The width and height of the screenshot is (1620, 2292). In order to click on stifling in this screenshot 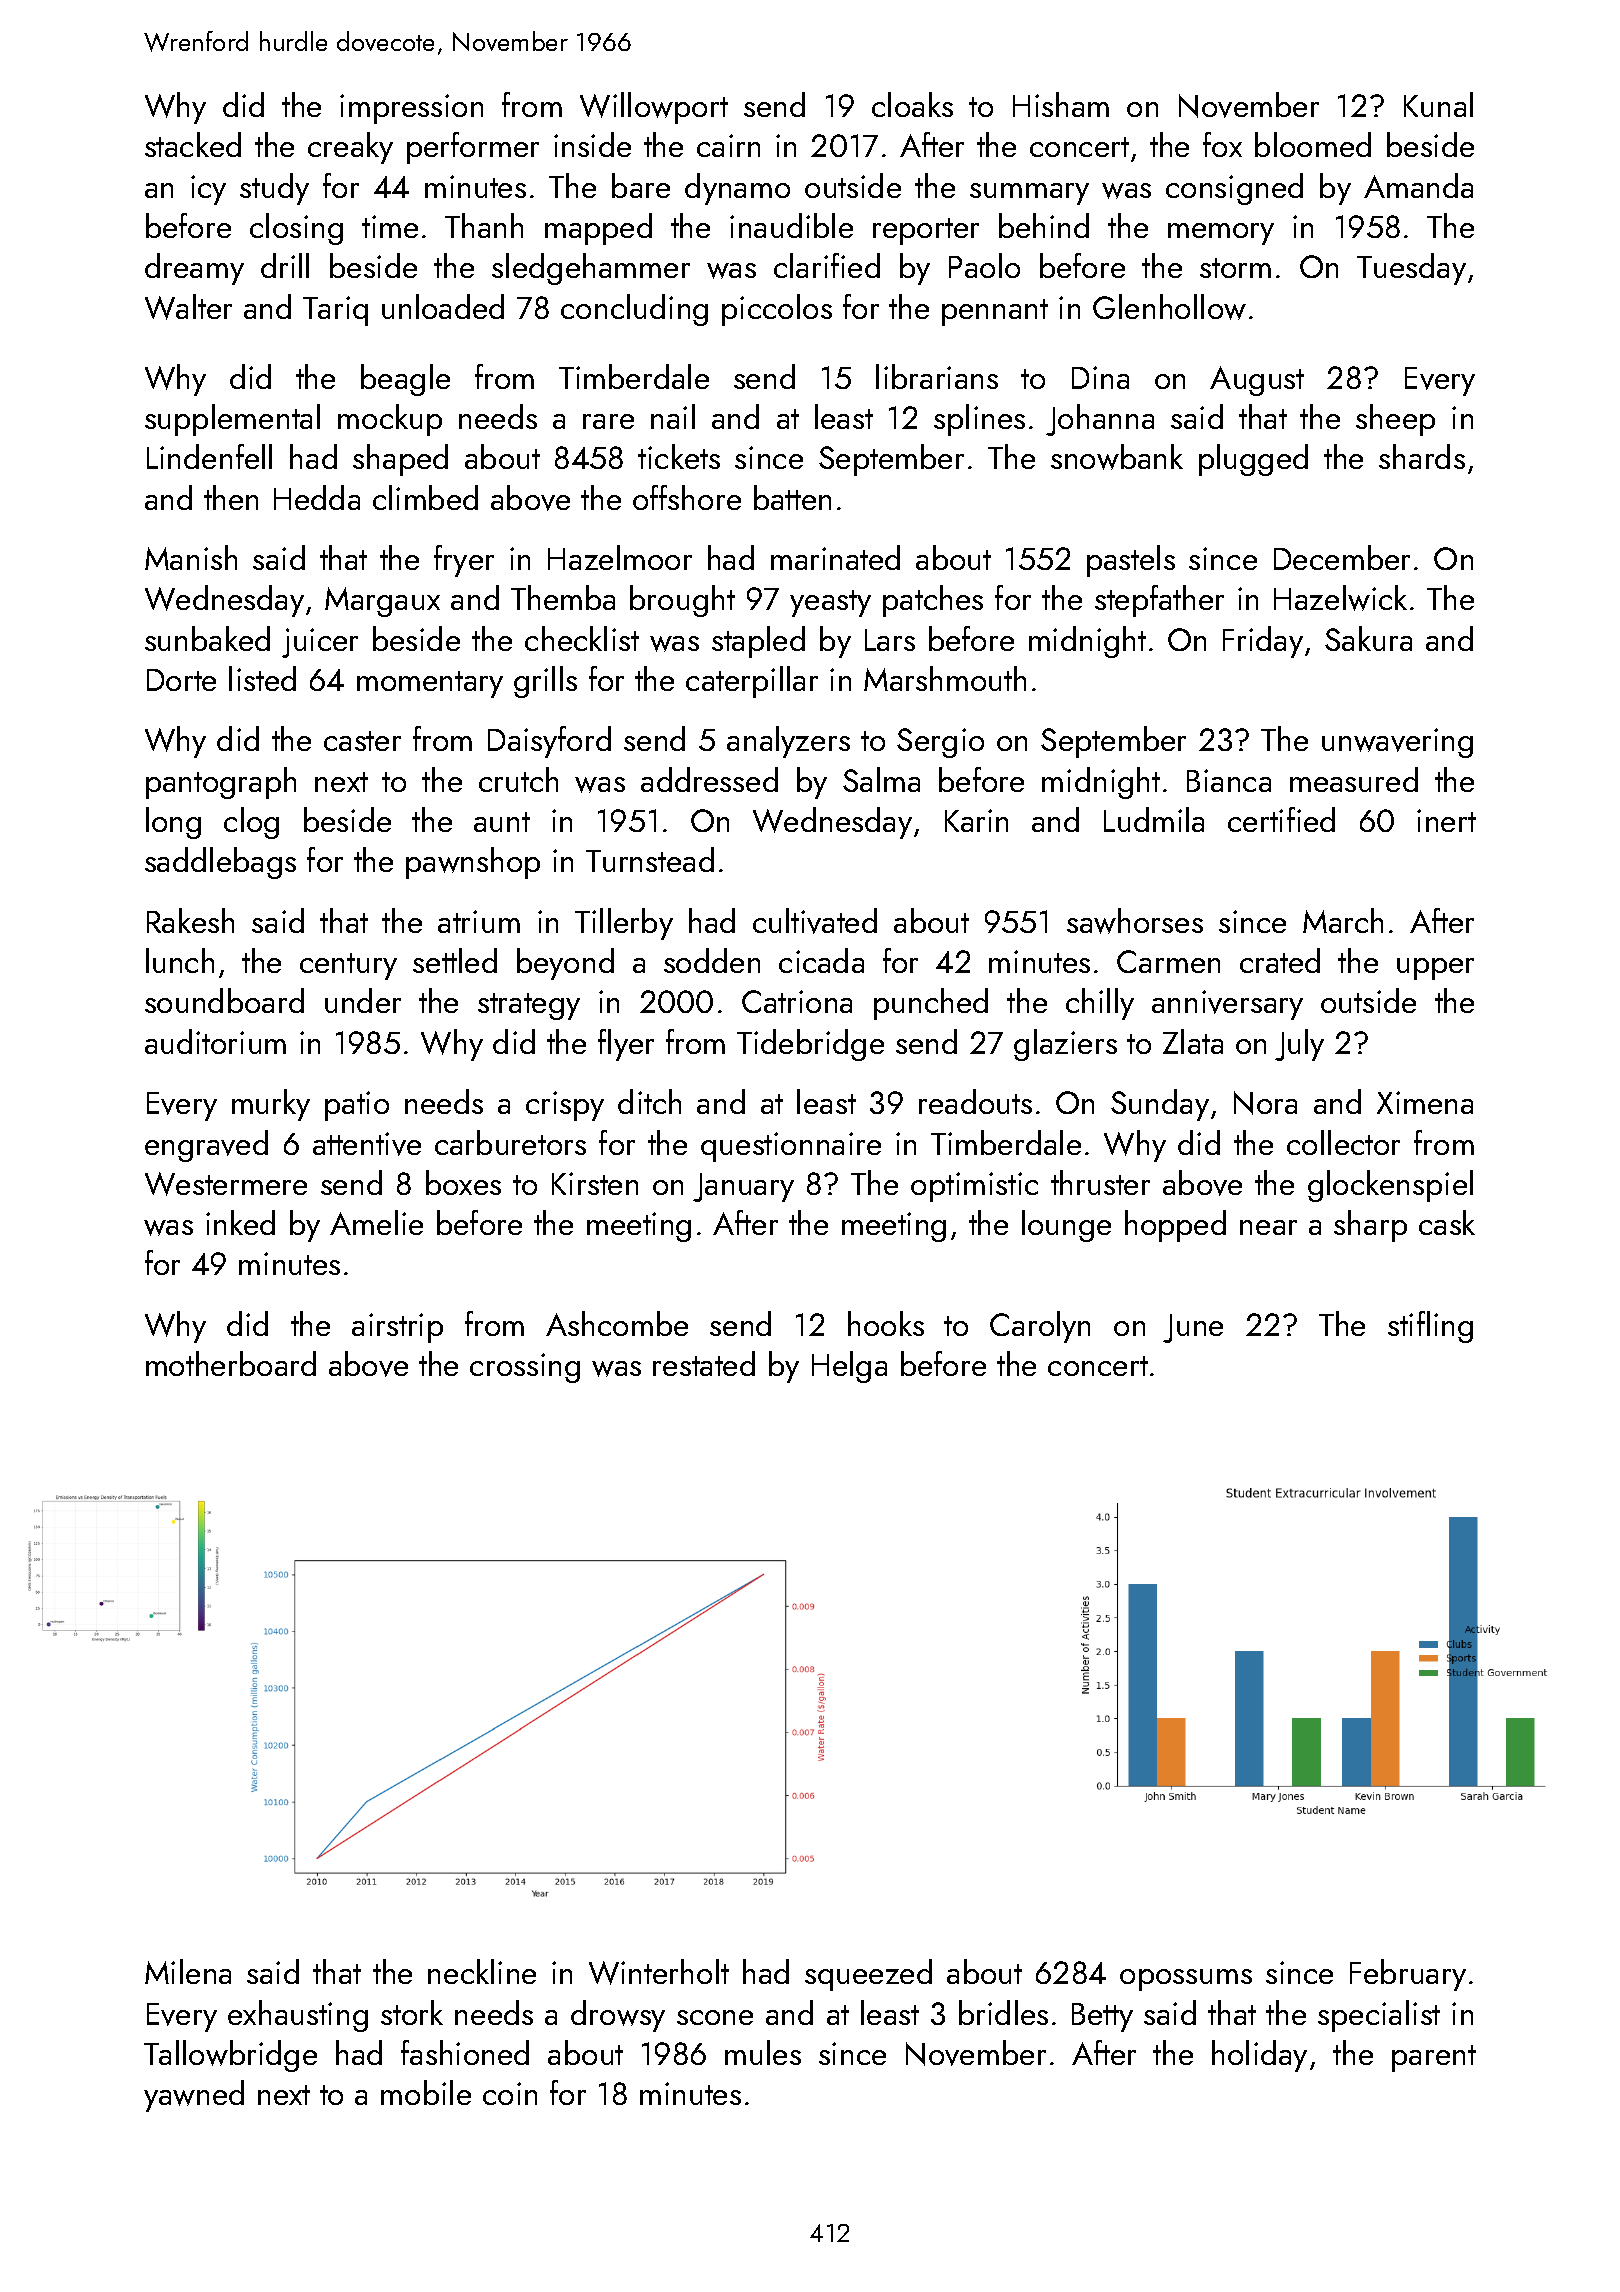, I will do `click(1430, 1327)`.
